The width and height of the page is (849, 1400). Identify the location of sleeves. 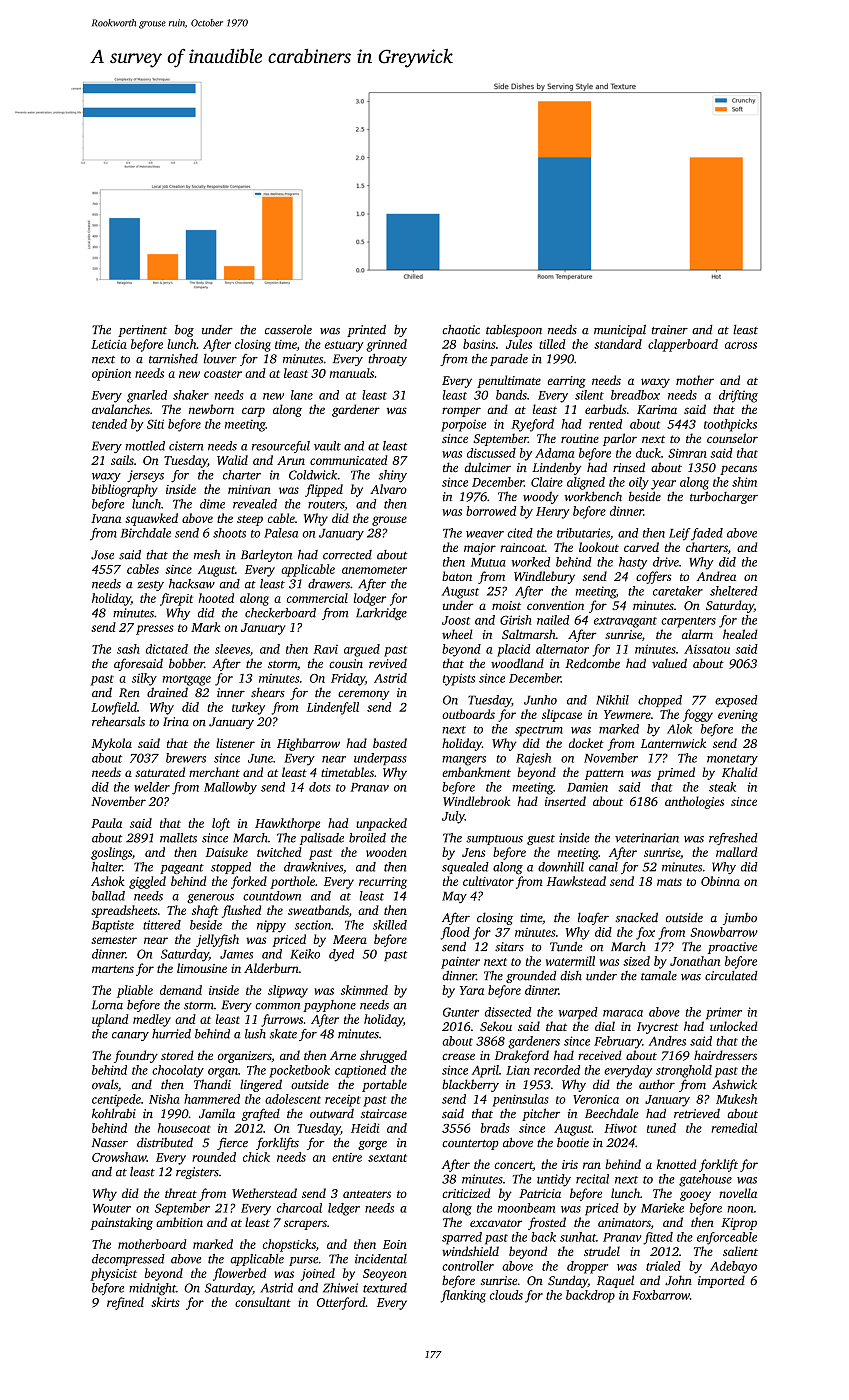
(232, 649).
